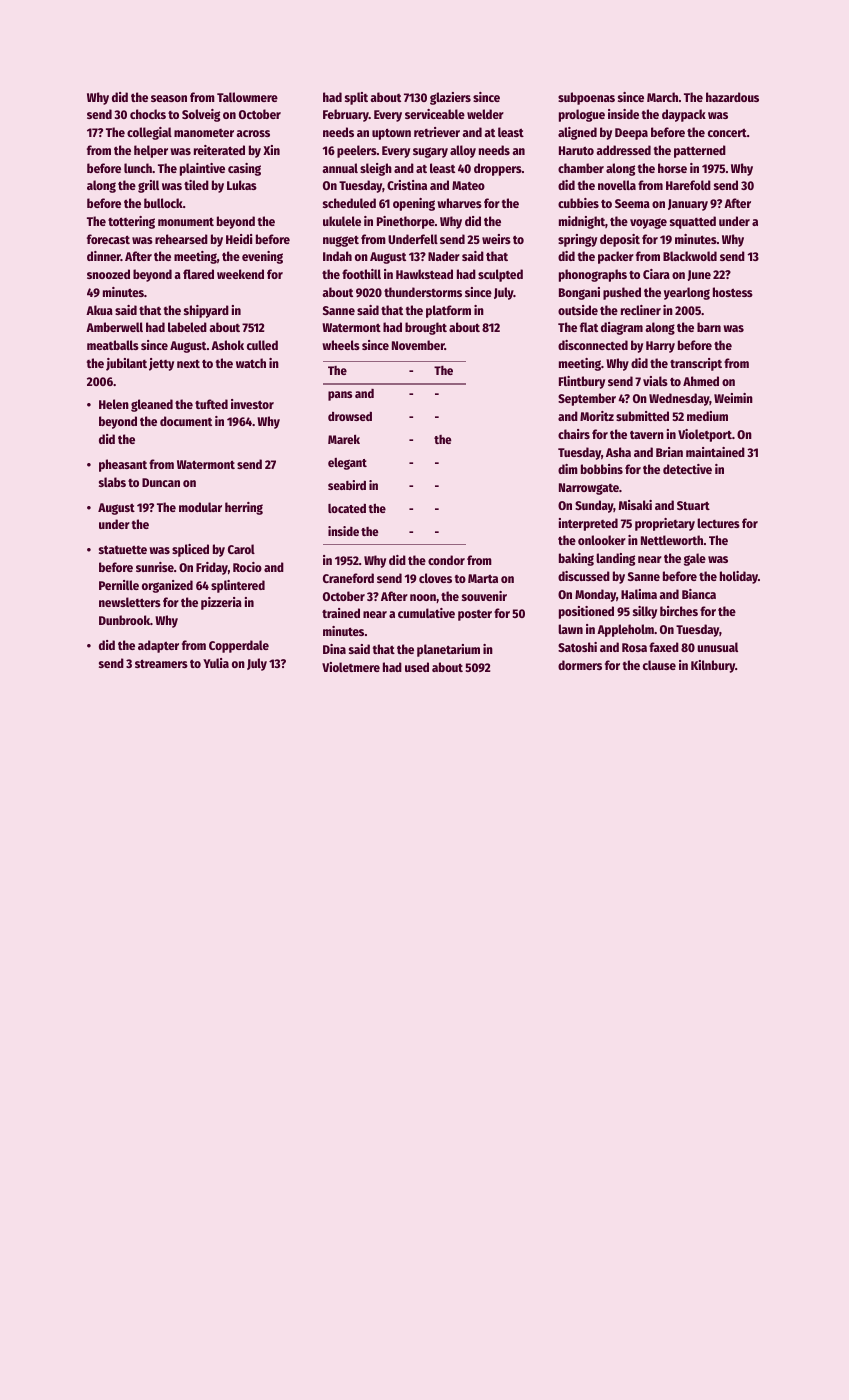 The height and width of the page is (1400, 849). What do you see at coordinates (169, 98) in the page?
I see `season` at bounding box center [169, 98].
